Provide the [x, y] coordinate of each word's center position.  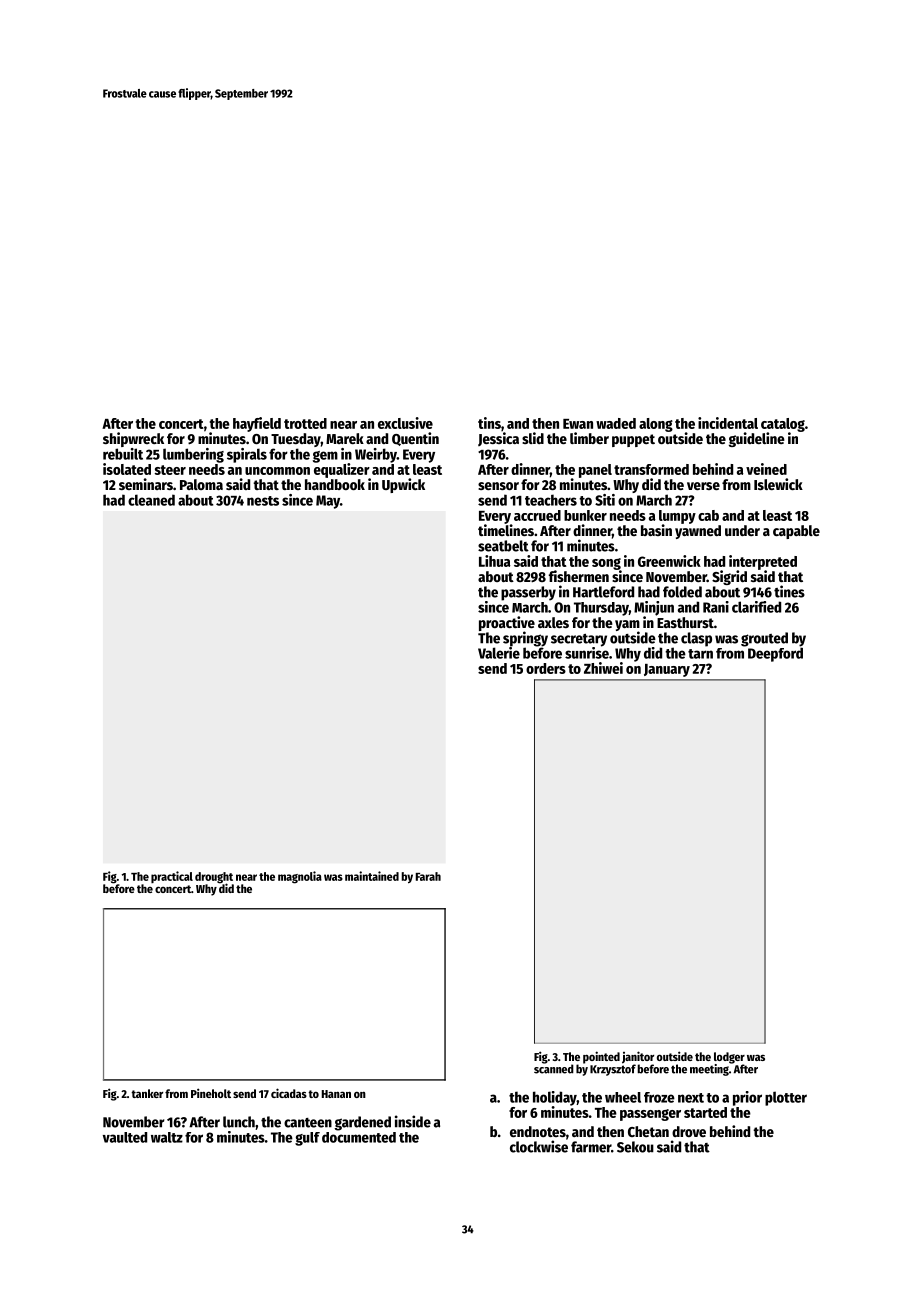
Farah [428, 876]
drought [214, 878]
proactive [507, 623]
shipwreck [133, 439]
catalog [783, 425]
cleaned [151, 500]
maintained [372, 876]
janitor [638, 1057]
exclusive [405, 423]
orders [546, 668]
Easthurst [685, 622]
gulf [307, 1139]
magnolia [300, 877]
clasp [696, 639]
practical [172, 877]
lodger [729, 1058]
